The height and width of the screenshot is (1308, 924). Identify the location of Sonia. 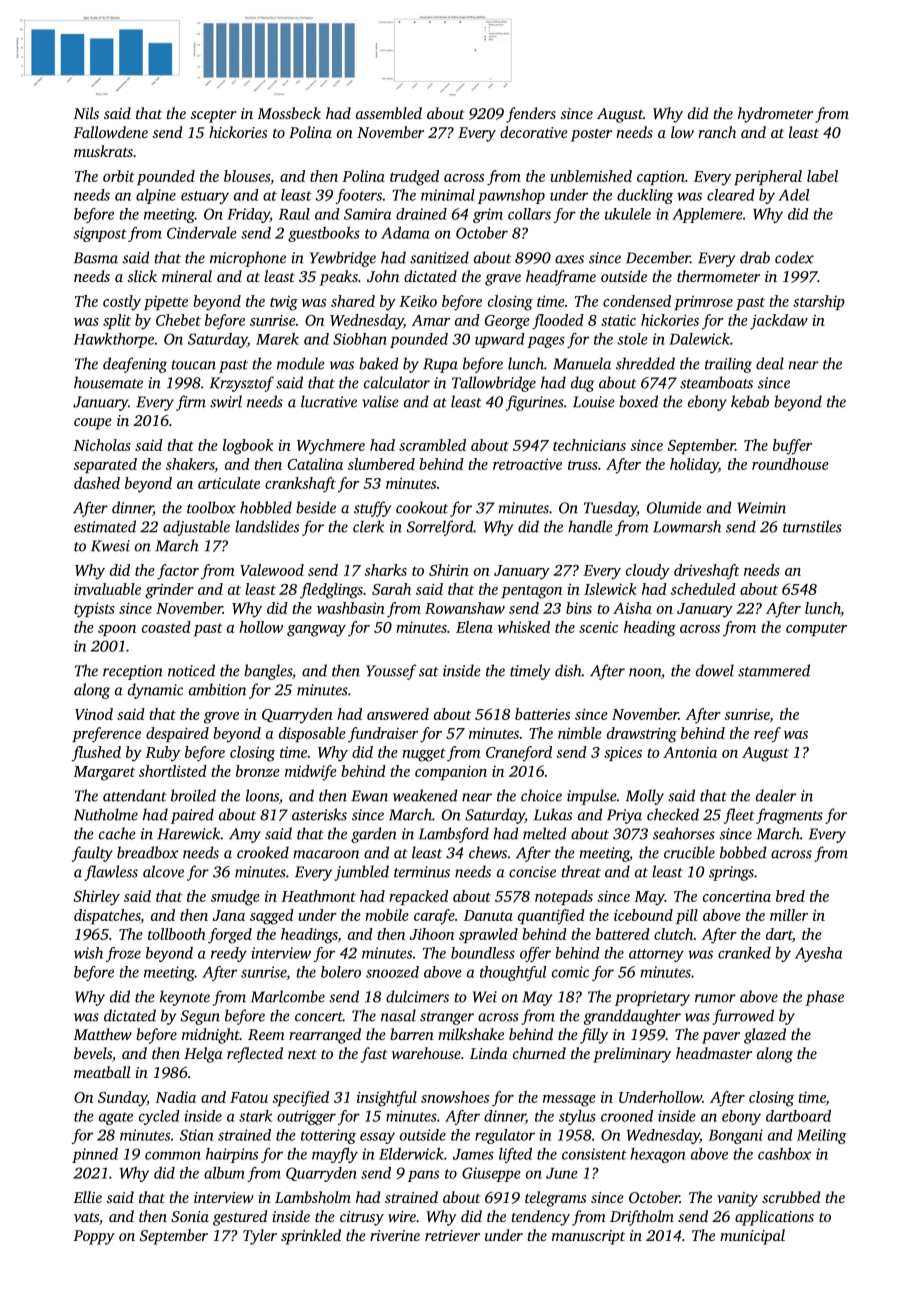
(190, 1216).
